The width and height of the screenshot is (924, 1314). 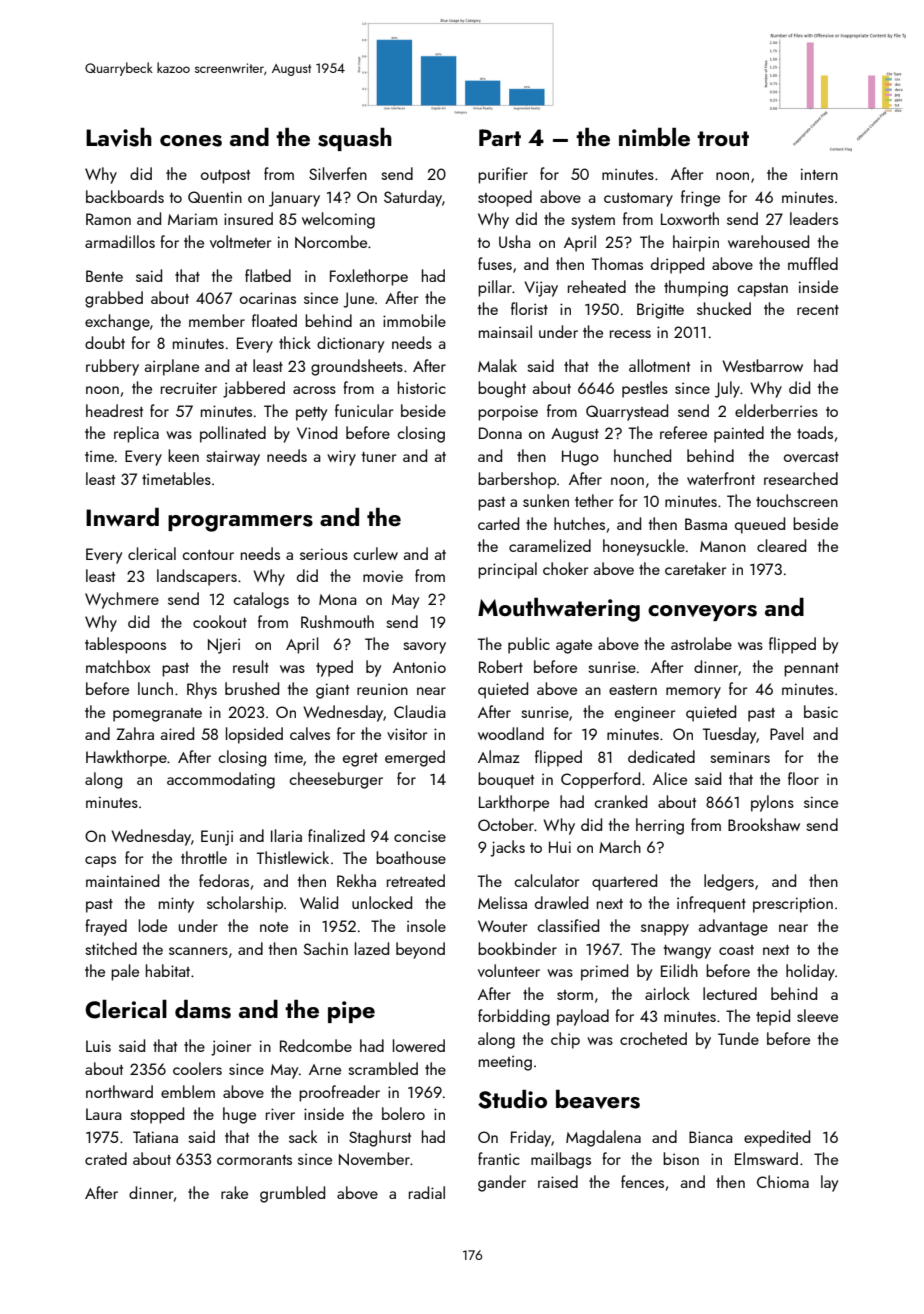 What do you see at coordinates (117, 322) in the screenshot?
I see `exchange` at bounding box center [117, 322].
